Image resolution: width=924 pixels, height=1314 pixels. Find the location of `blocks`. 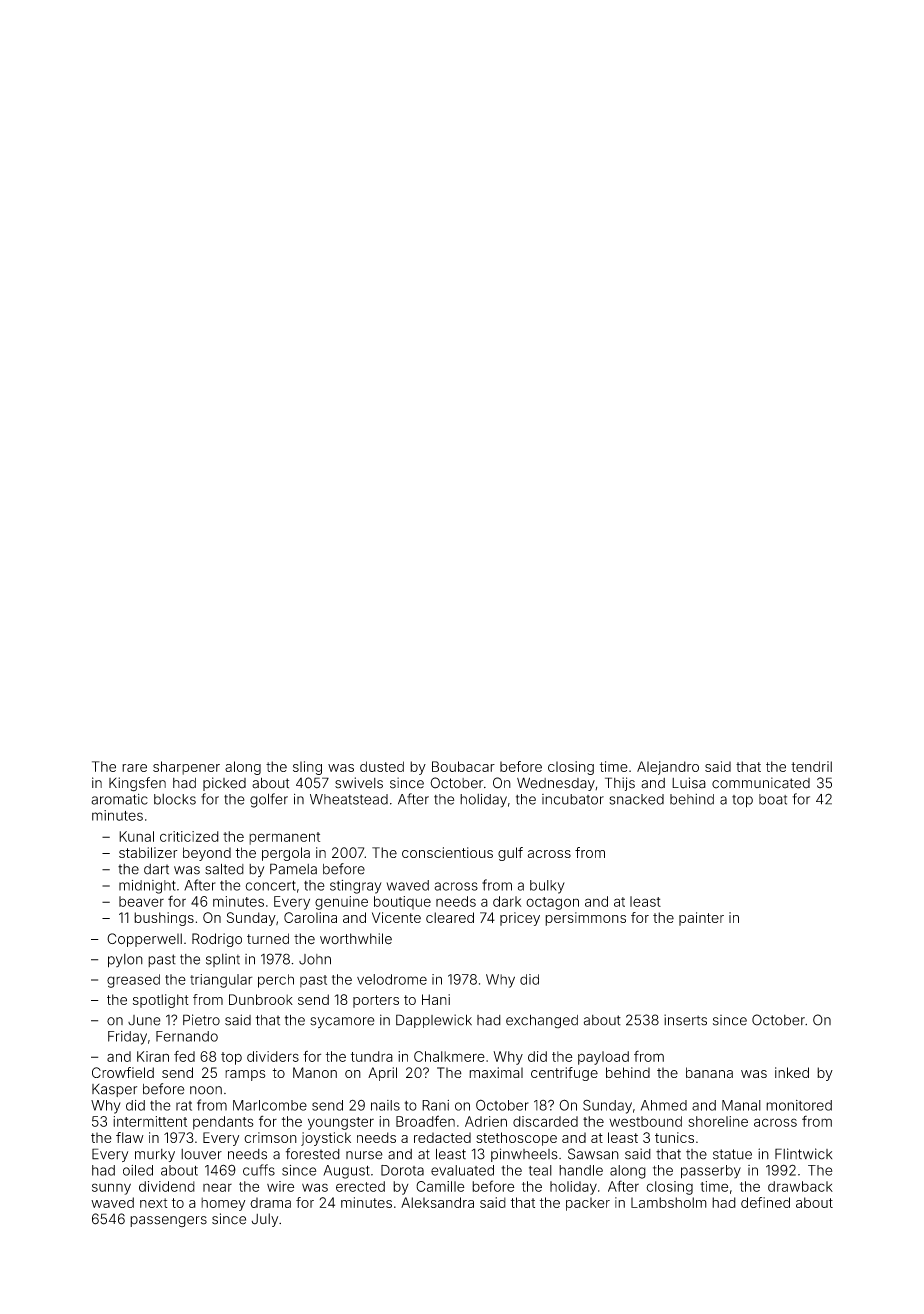

blocks is located at coordinates (175, 799).
